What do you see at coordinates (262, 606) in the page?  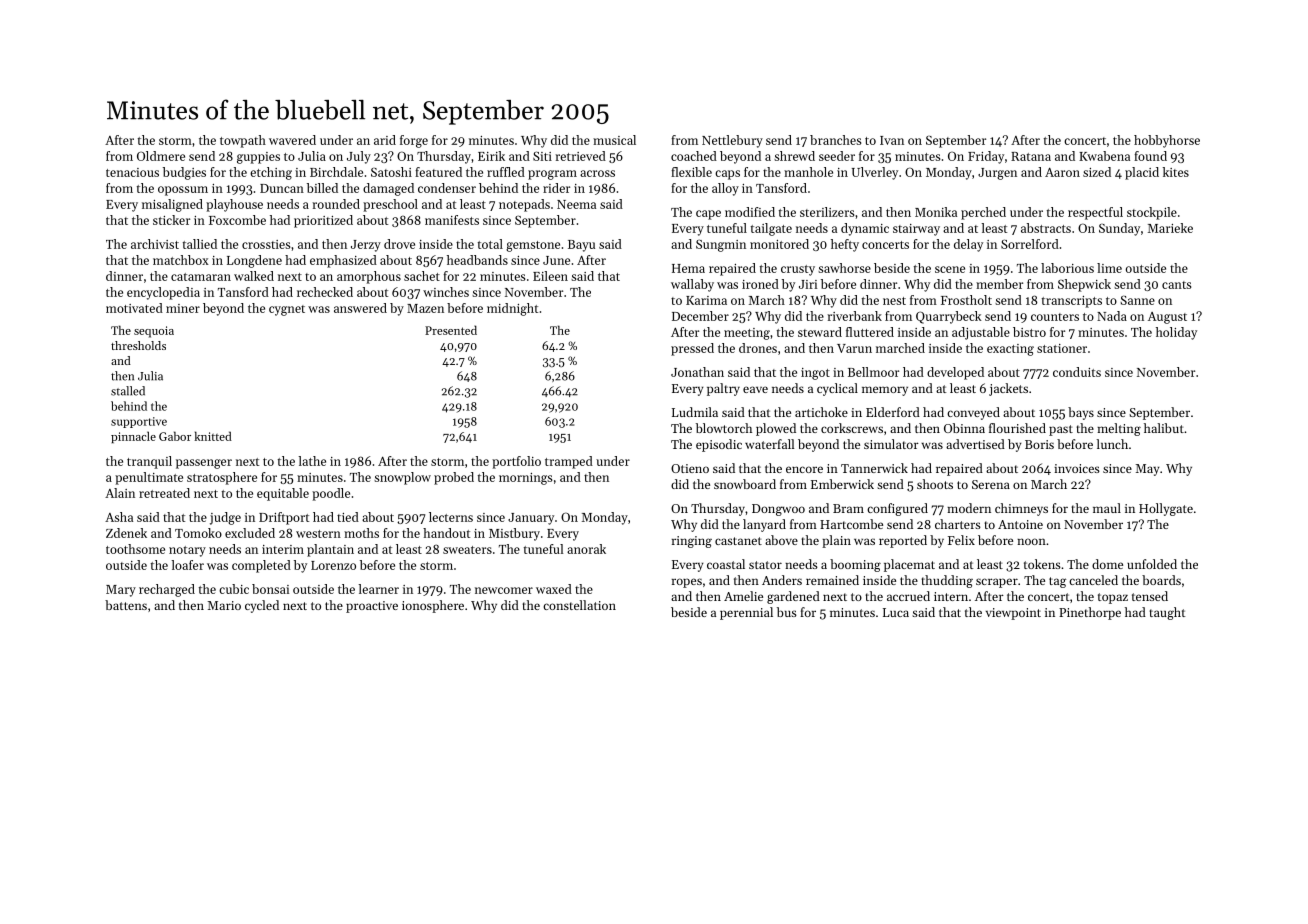 I see `cycled` at bounding box center [262, 606].
